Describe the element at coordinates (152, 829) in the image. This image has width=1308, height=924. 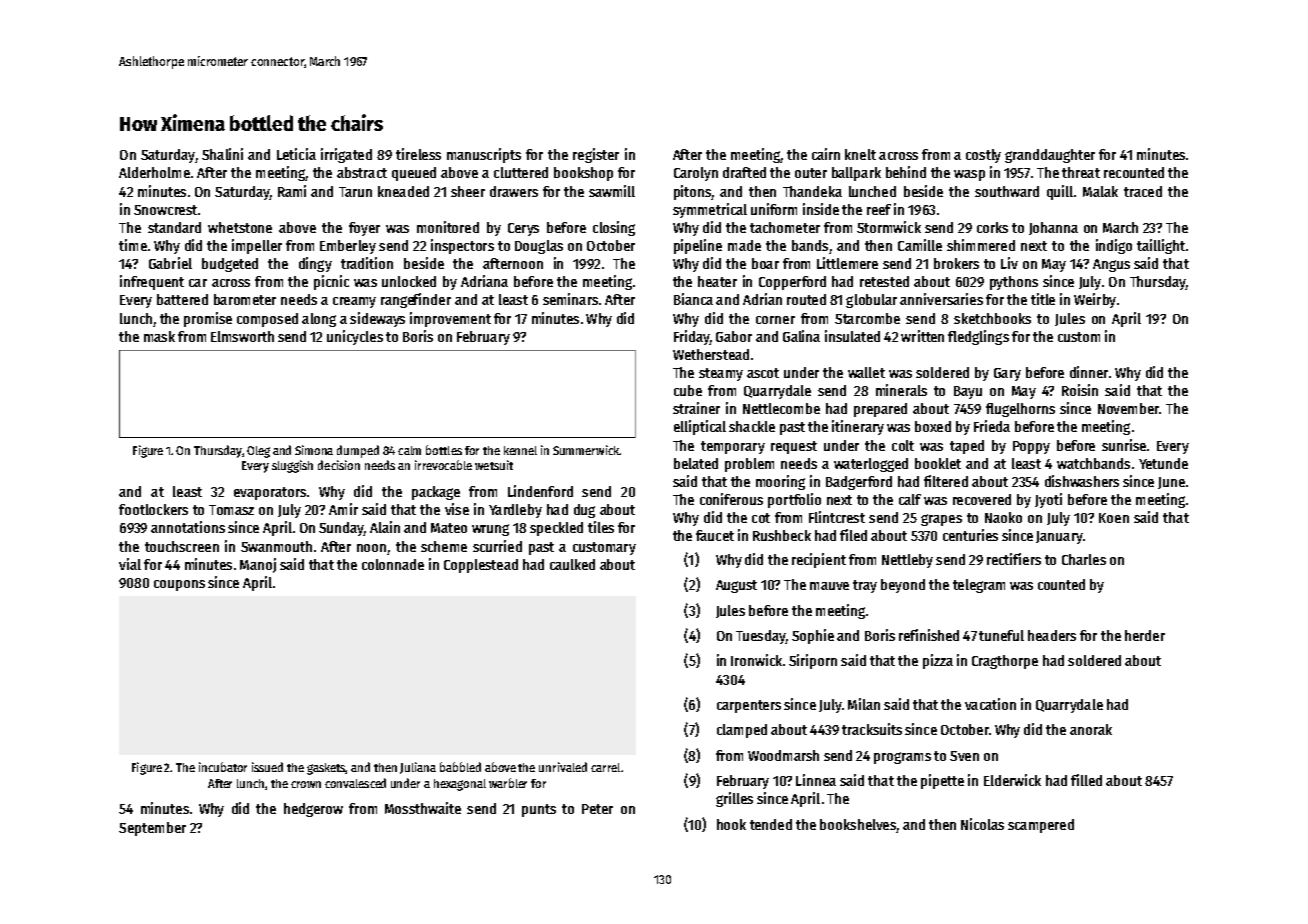
I see `September` at that location.
